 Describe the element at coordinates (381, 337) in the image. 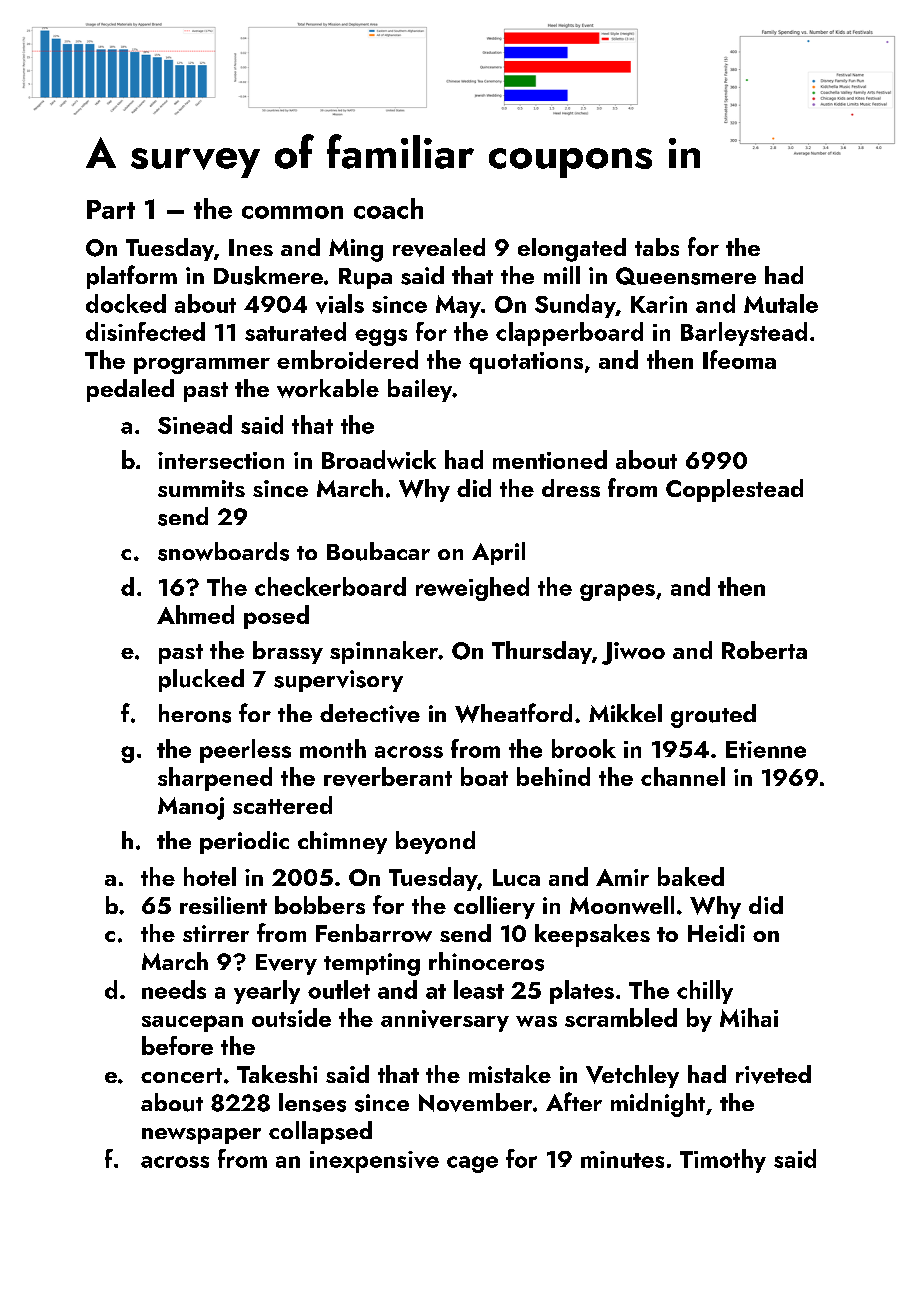

I see `eggs` at that location.
